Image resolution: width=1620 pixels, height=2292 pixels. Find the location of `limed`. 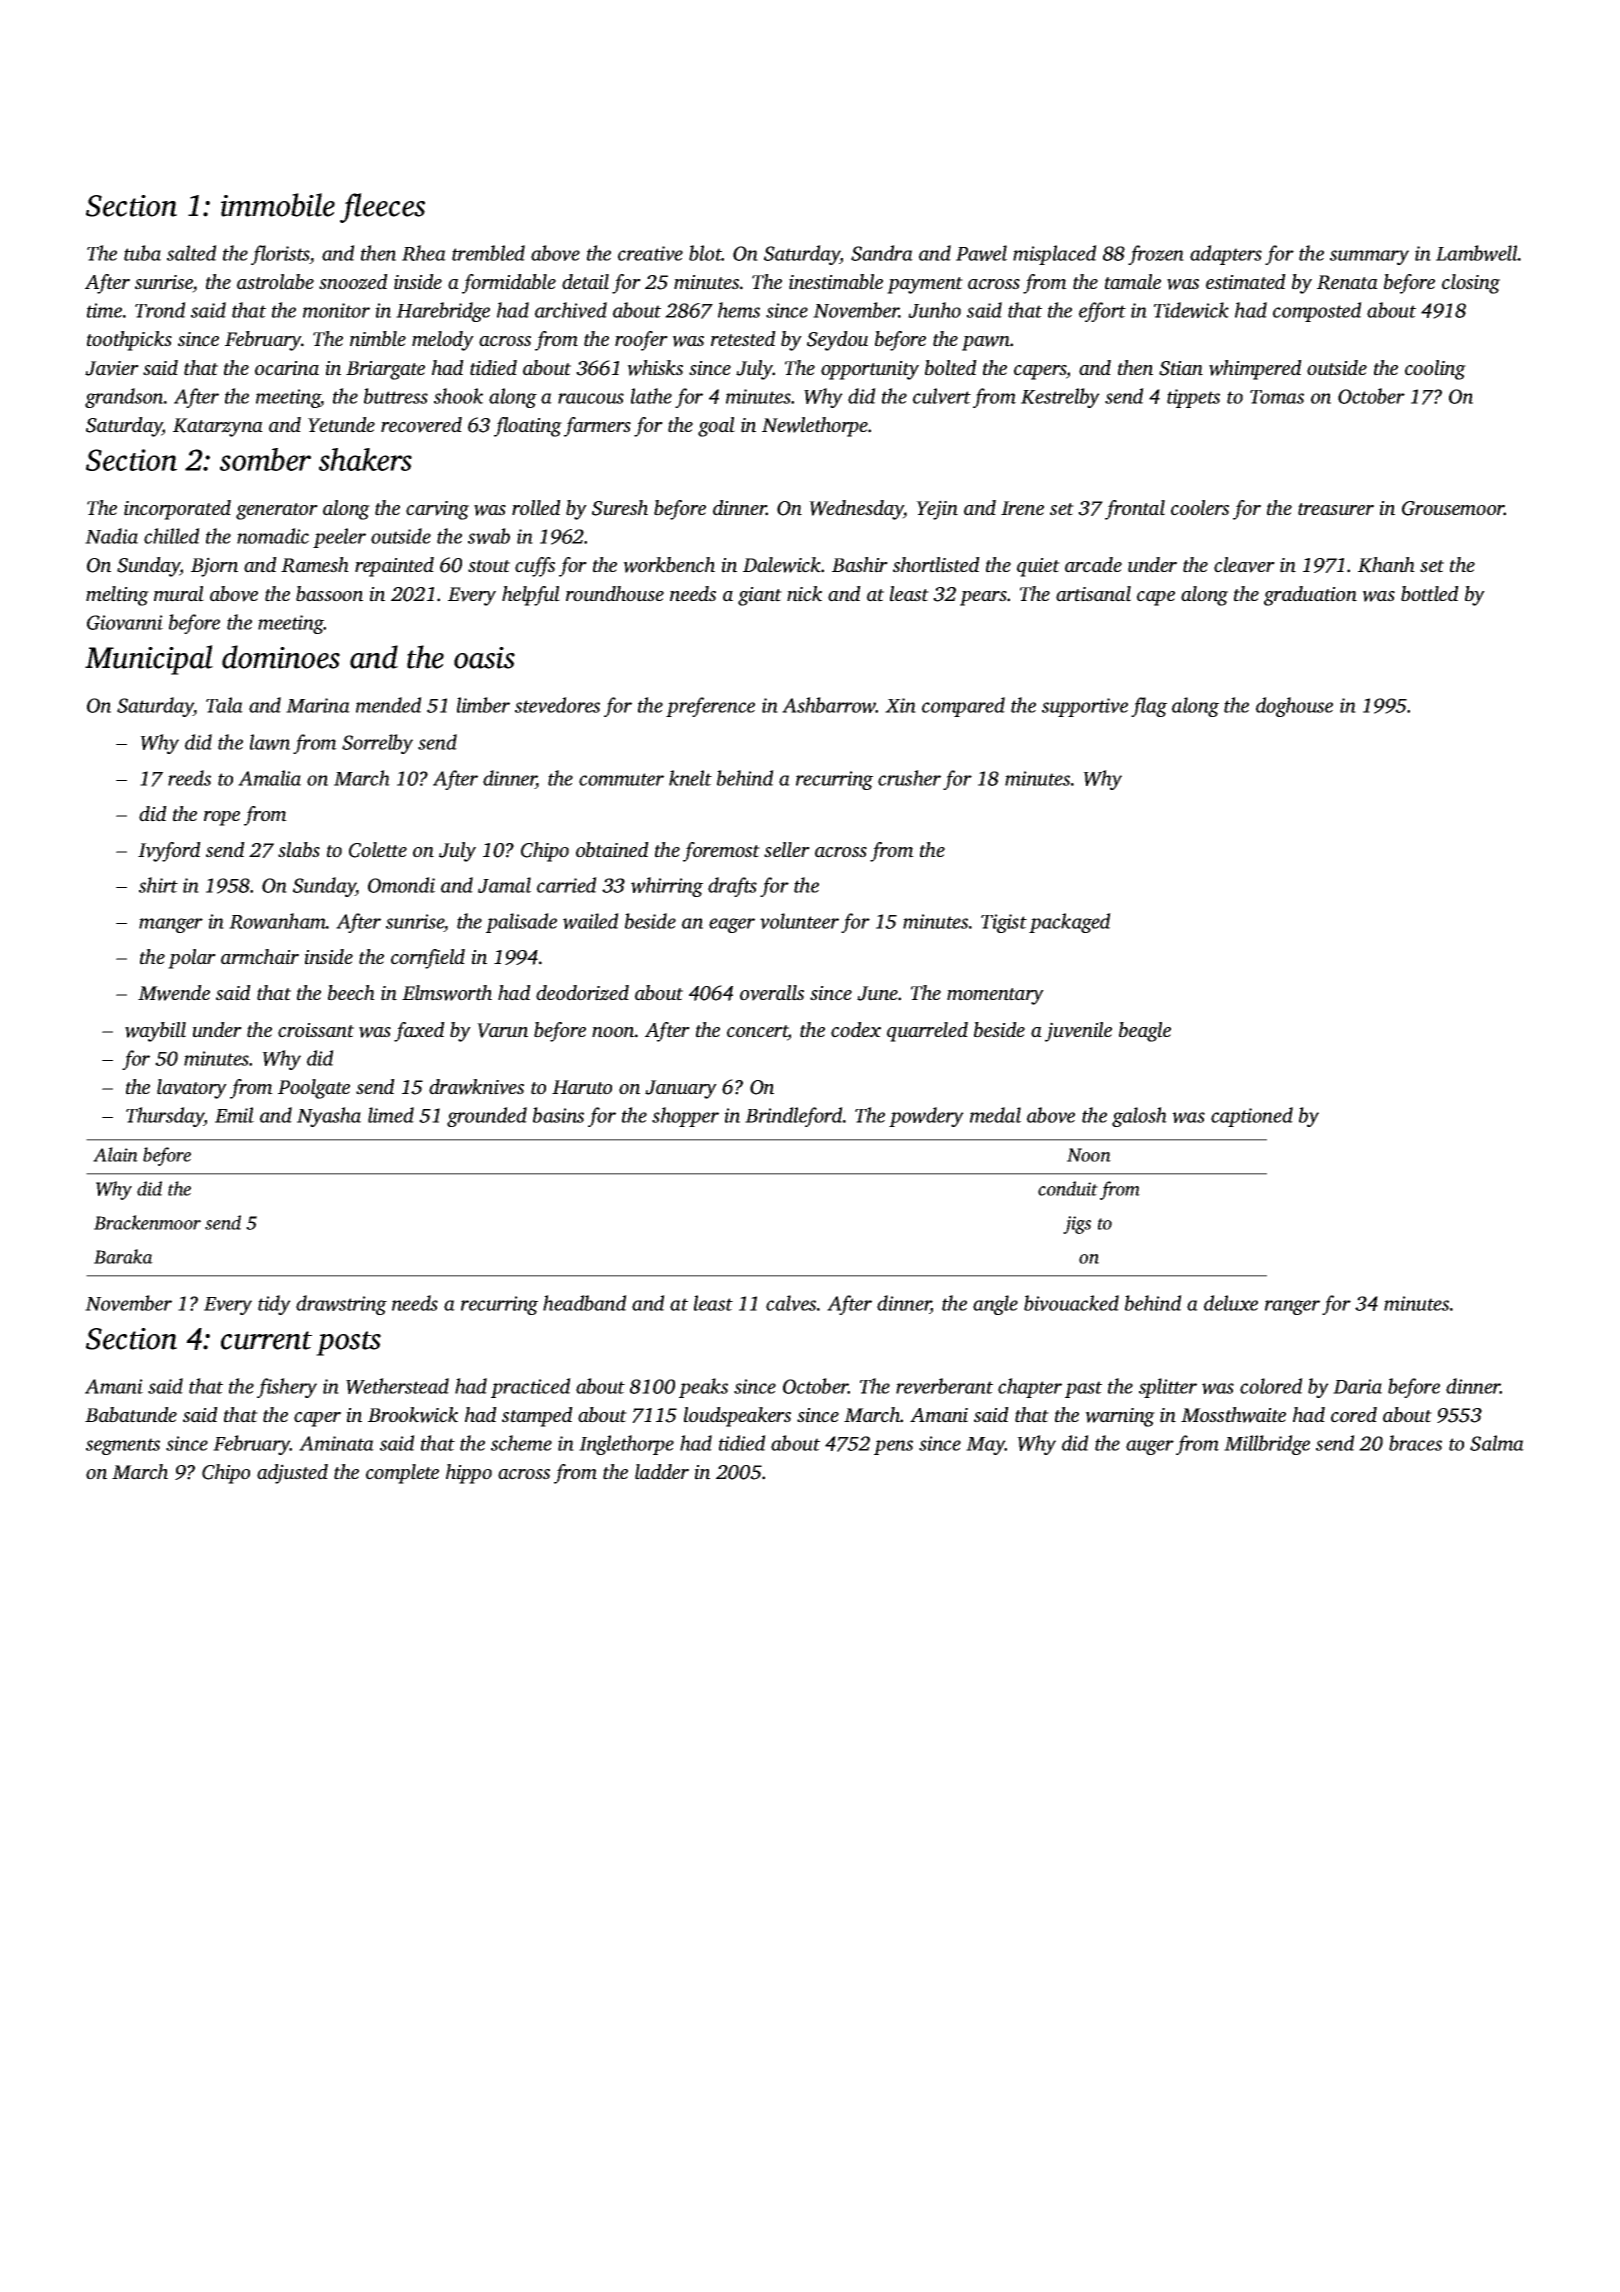

limed is located at coordinates (391, 1115).
